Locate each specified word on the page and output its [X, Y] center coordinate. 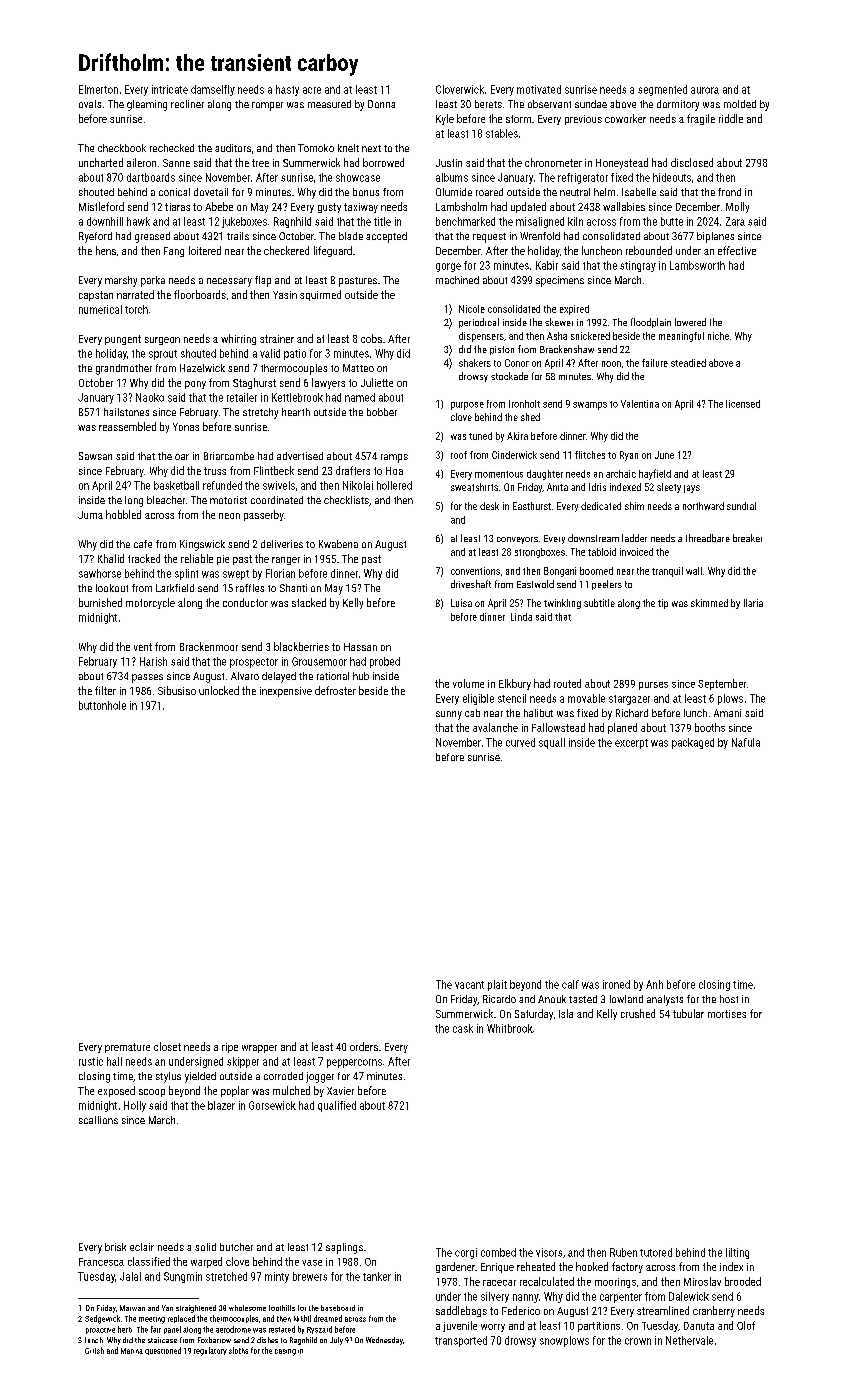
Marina [132, 1351]
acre [312, 90]
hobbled [123, 514]
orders [364, 1046]
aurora [705, 90]
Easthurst [532, 506]
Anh [654, 984]
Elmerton [98, 89]
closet [167, 1046]
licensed [743, 404]
